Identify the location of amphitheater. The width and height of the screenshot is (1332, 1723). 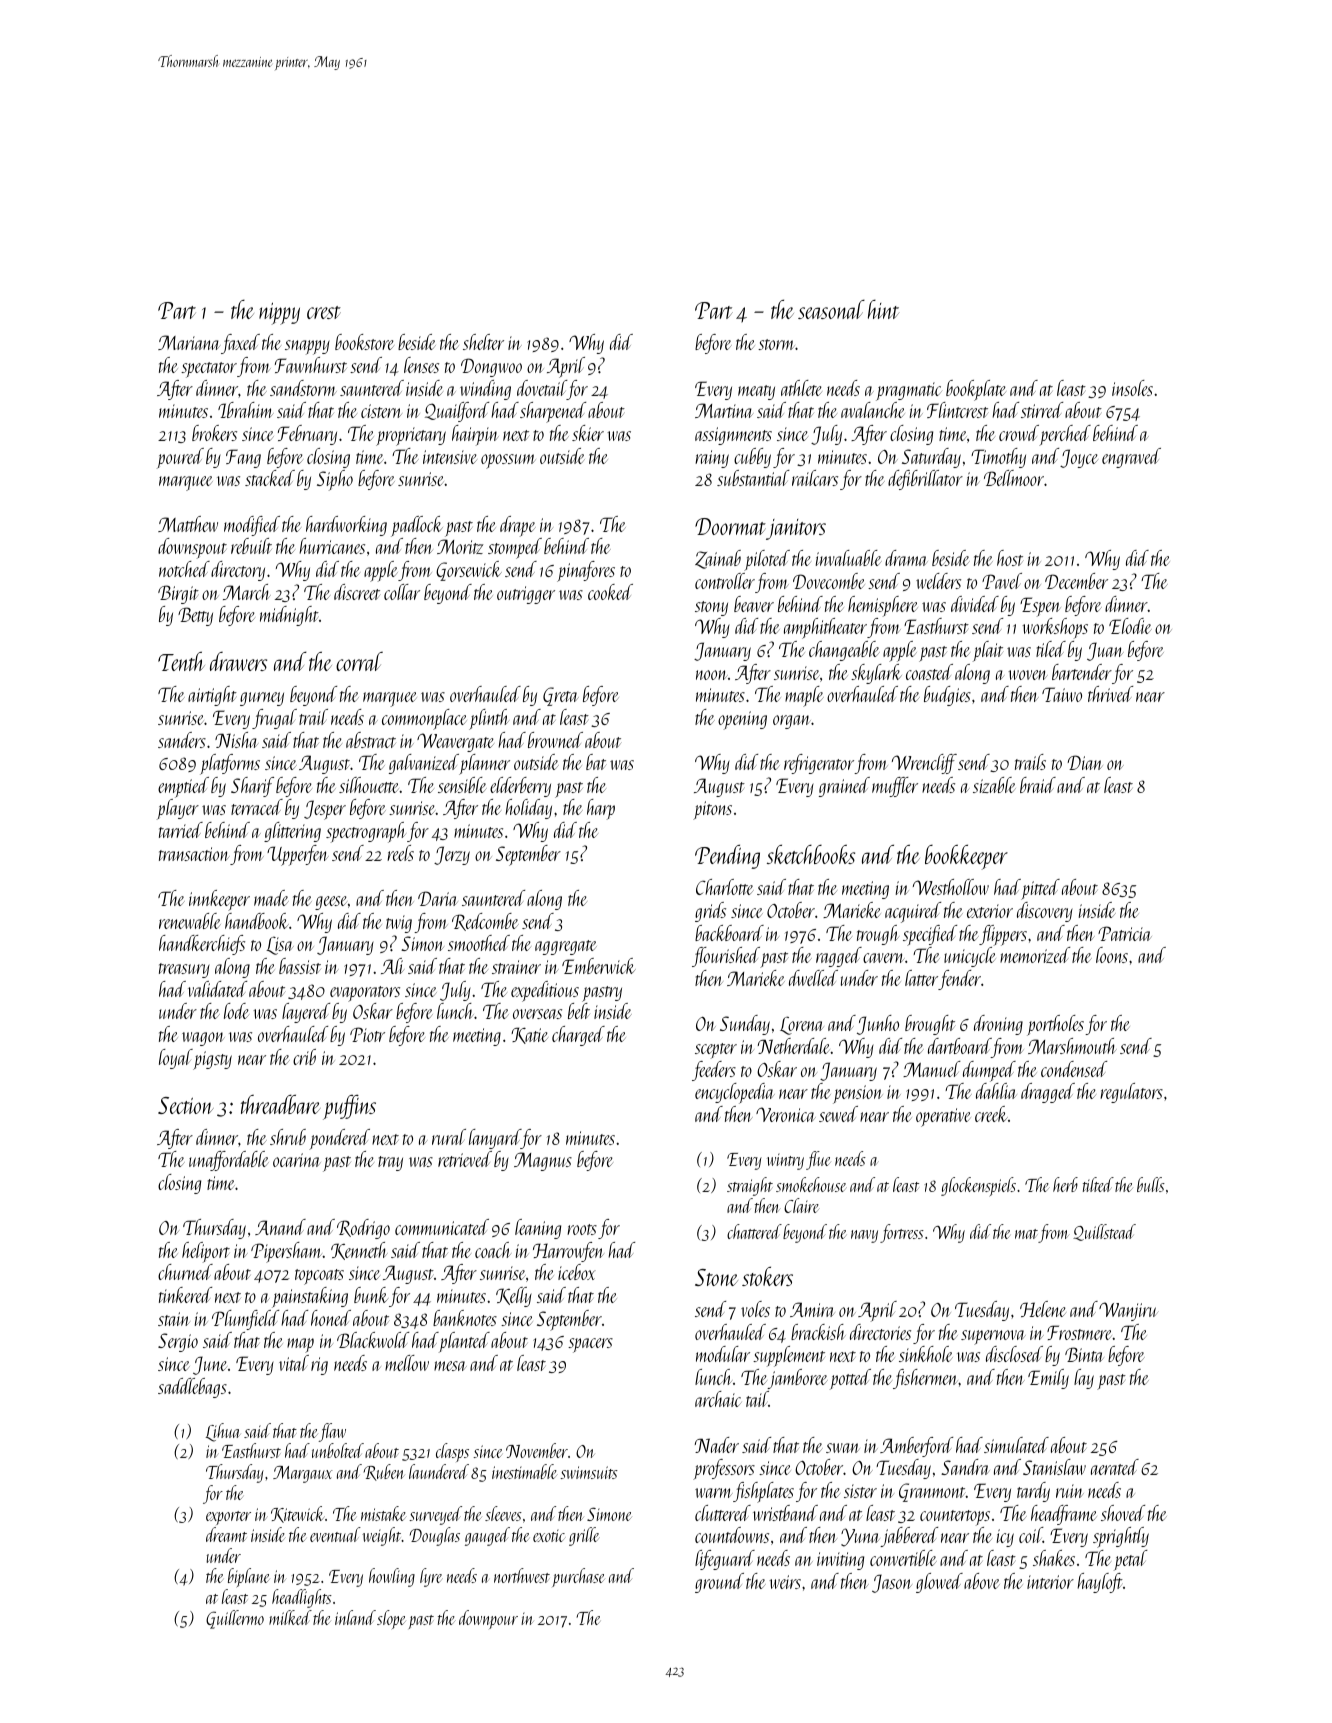
(825, 628).
